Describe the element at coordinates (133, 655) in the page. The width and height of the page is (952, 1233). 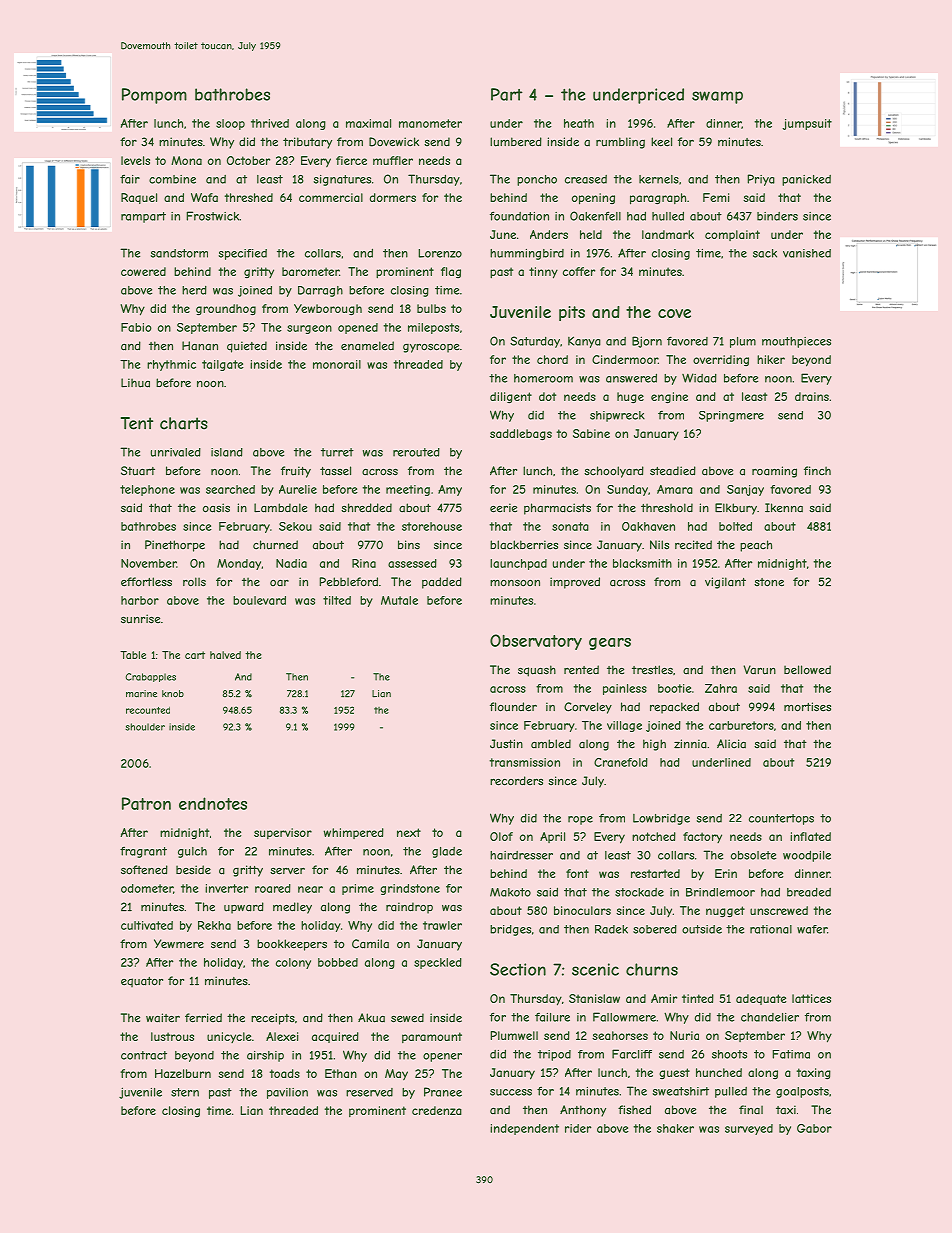
I see `Table` at that location.
